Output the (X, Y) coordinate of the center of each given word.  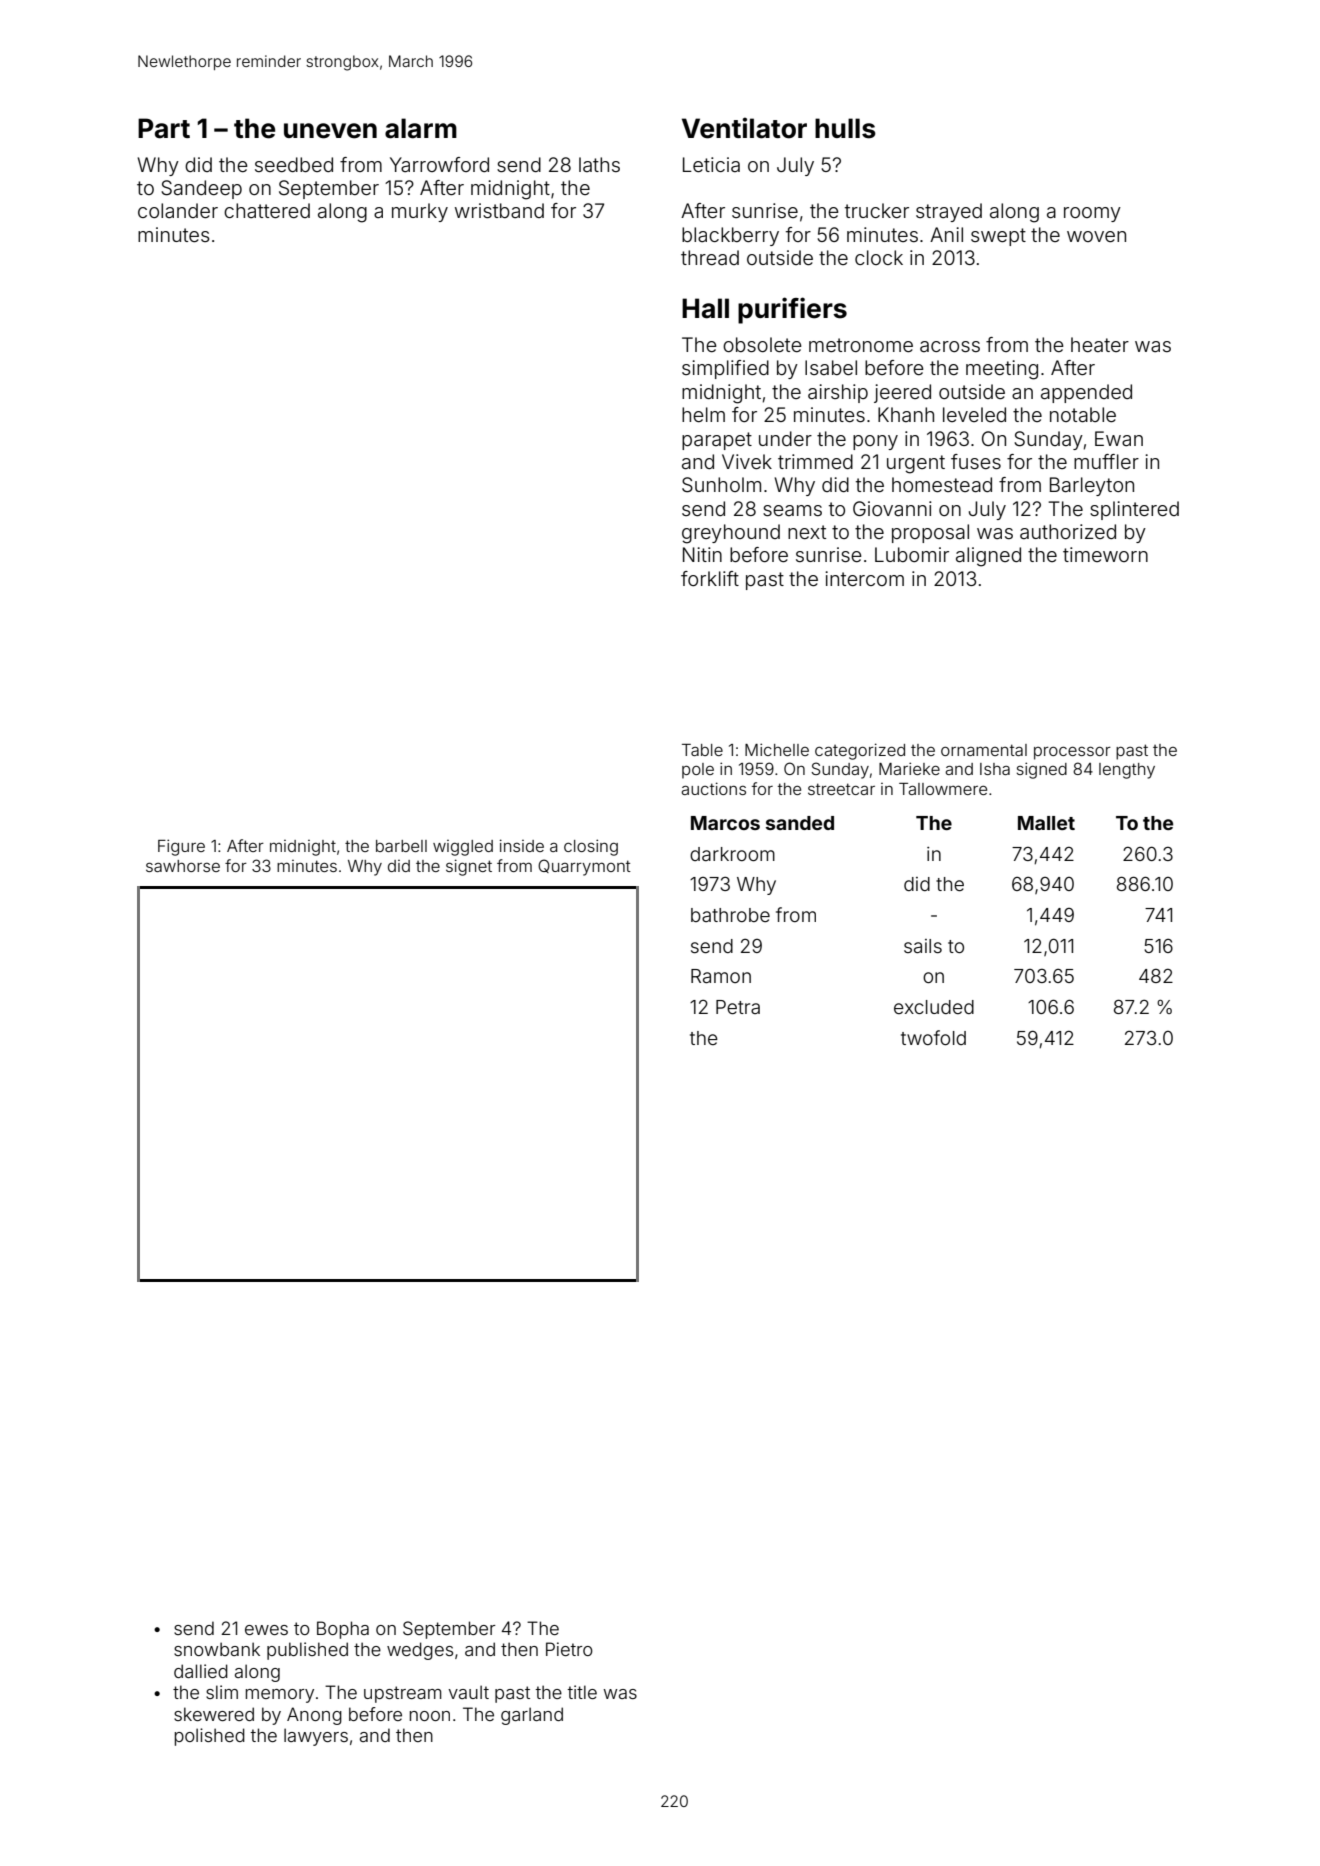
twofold (933, 1037)
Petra (738, 1007)
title (582, 1692)
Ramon (721, 976)
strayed (949, 212)
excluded (934, 1007)
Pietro (569, 1649)
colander (178, 210)
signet (469, 867)
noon (430, 1716)
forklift (710, 578)
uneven (330, 131)
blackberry (730, 236)
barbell (401, 846)
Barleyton (1092, 486)
